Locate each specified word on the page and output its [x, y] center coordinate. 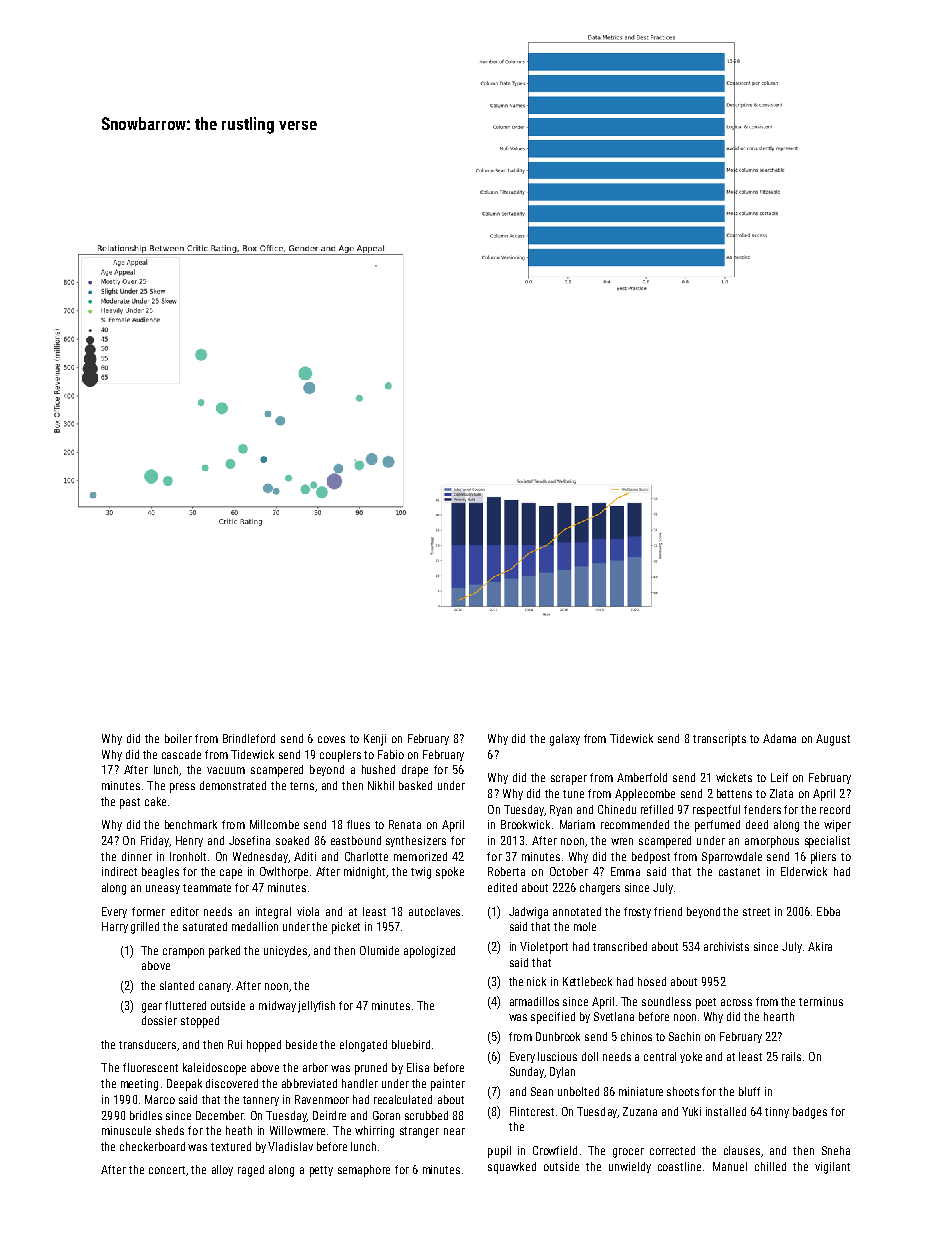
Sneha [836, 1150]
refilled [657, 809]
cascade [181, 754]
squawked [512, 1168]
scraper [569, 780]
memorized [420, 856]
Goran [386, 1115]
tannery [261, 1101]
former [148, 911]
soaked [292, 840]
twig [421, 873]
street [756, 912]
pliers [823, 858]
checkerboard [152, 1146]
